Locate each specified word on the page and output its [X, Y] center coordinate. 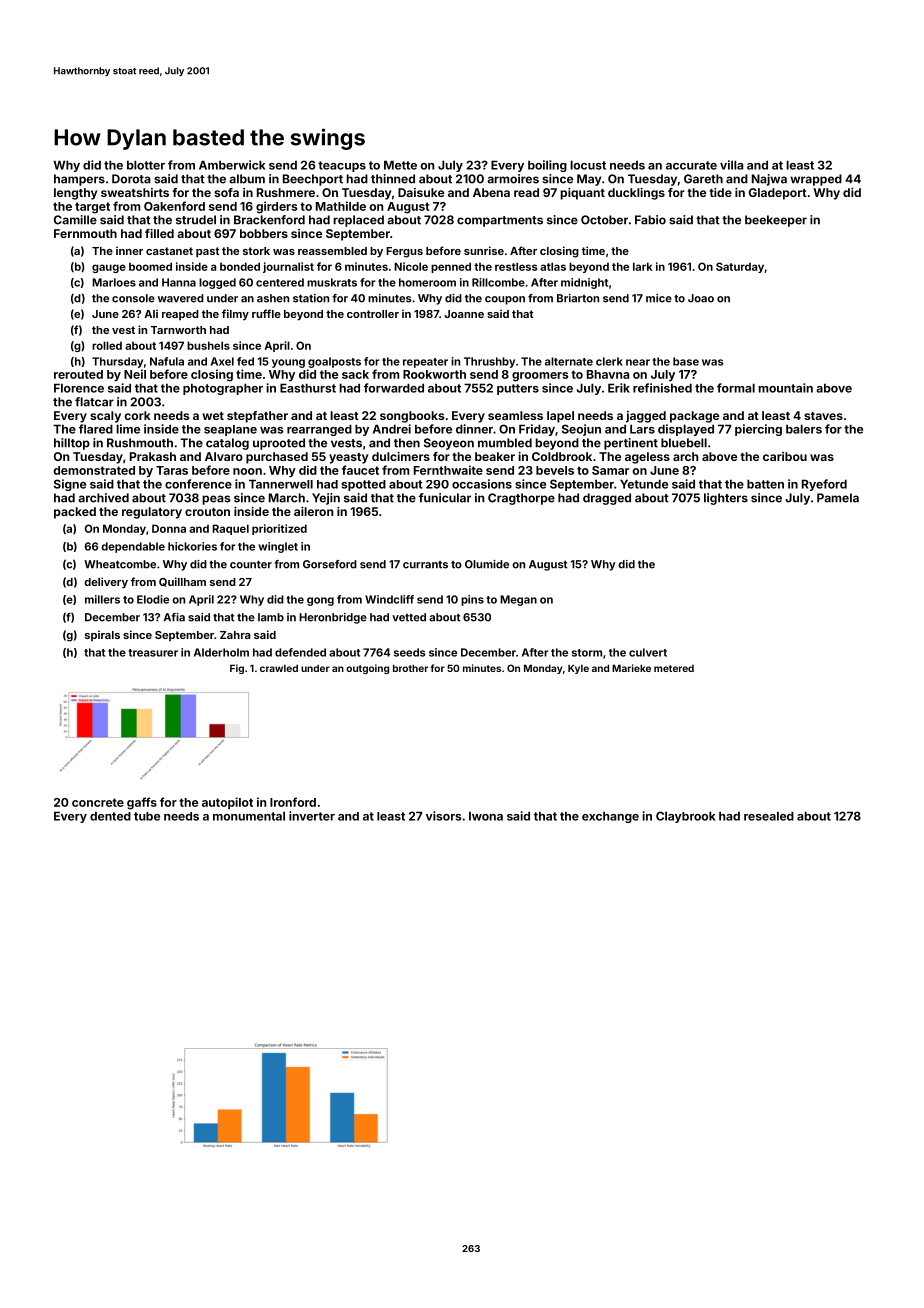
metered [674, 668]
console [133, 298]
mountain [785, 388]
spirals [102, 635]
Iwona [486, 816]
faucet [360, 470]
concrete [98, 802]
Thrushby [489, 362]
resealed [769, 816]
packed [75, 513]
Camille [75, 220]
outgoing [367, 669]
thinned [393, 179]
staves [823, 416]
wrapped [816, 180]
